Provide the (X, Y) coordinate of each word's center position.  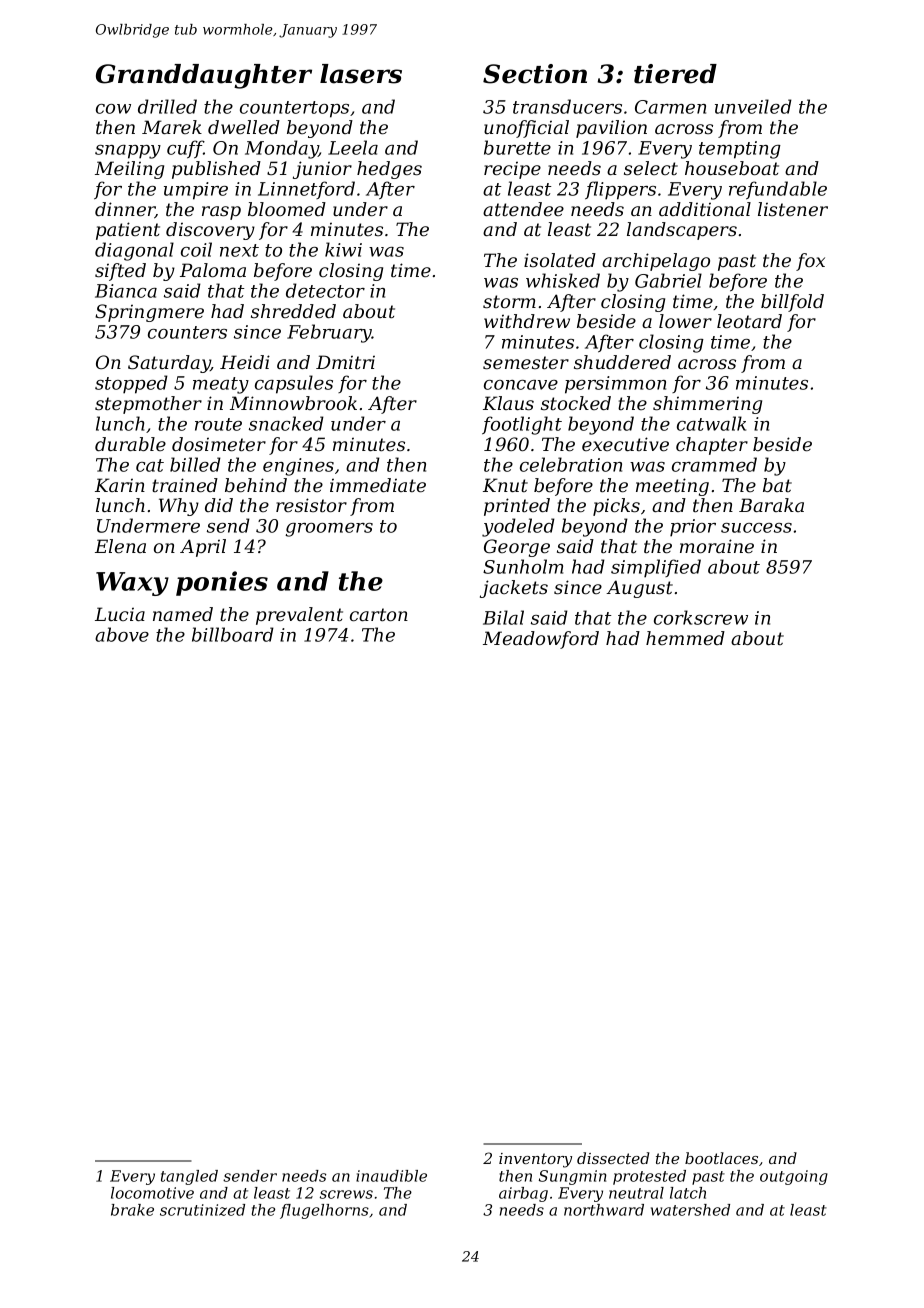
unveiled (753, 106)
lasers (361, 74)
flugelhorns (324, 1211)
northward (604, 1210)
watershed (690, 1210)
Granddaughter (204, 76)
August (639, 589)
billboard (233, 634)
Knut (505, 485)
